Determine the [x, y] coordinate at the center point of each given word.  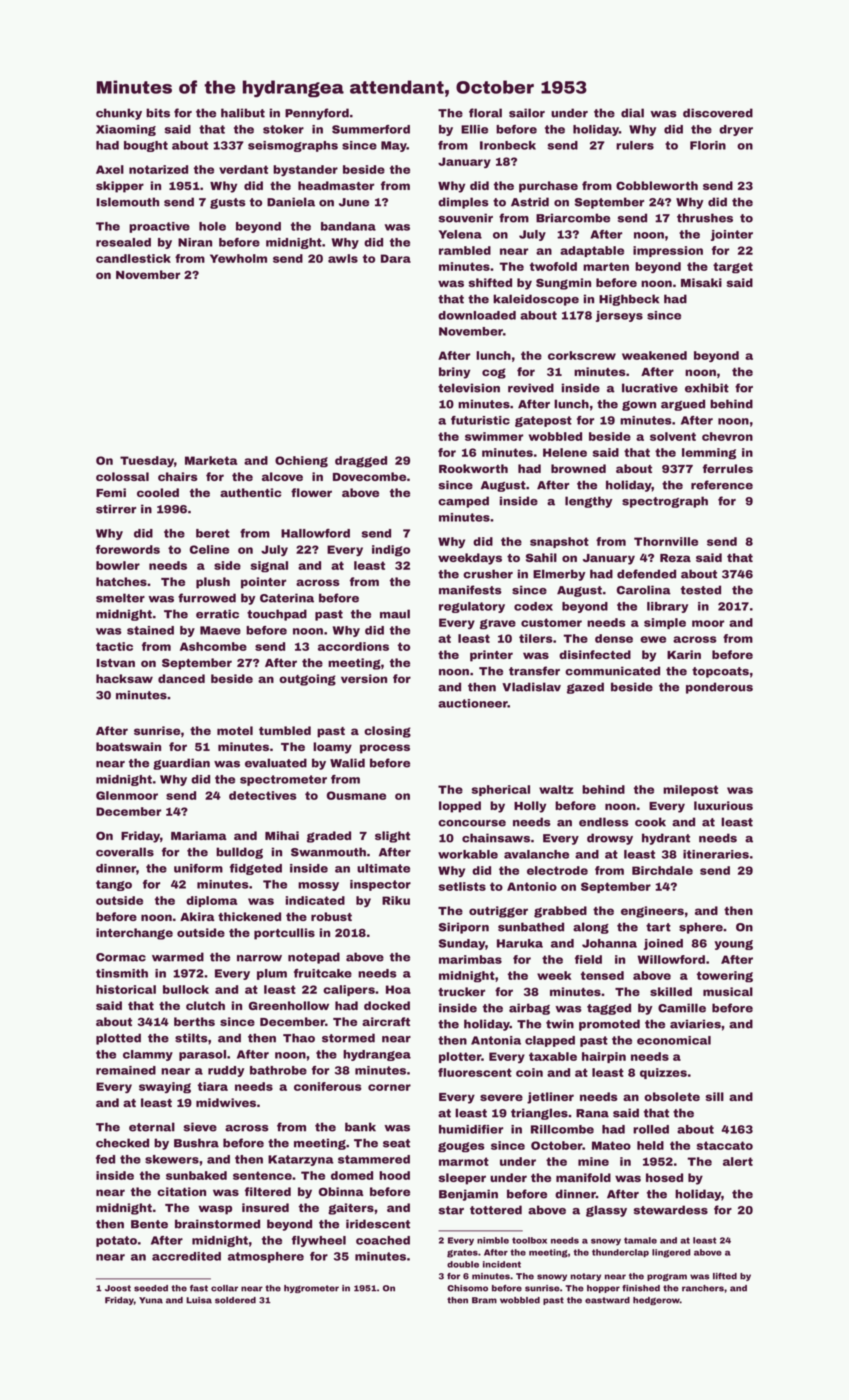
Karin [684, 654]
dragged [361, 462]
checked [122, 1143]
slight [392, 837]
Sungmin [563, 284]
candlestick [133, 258]
